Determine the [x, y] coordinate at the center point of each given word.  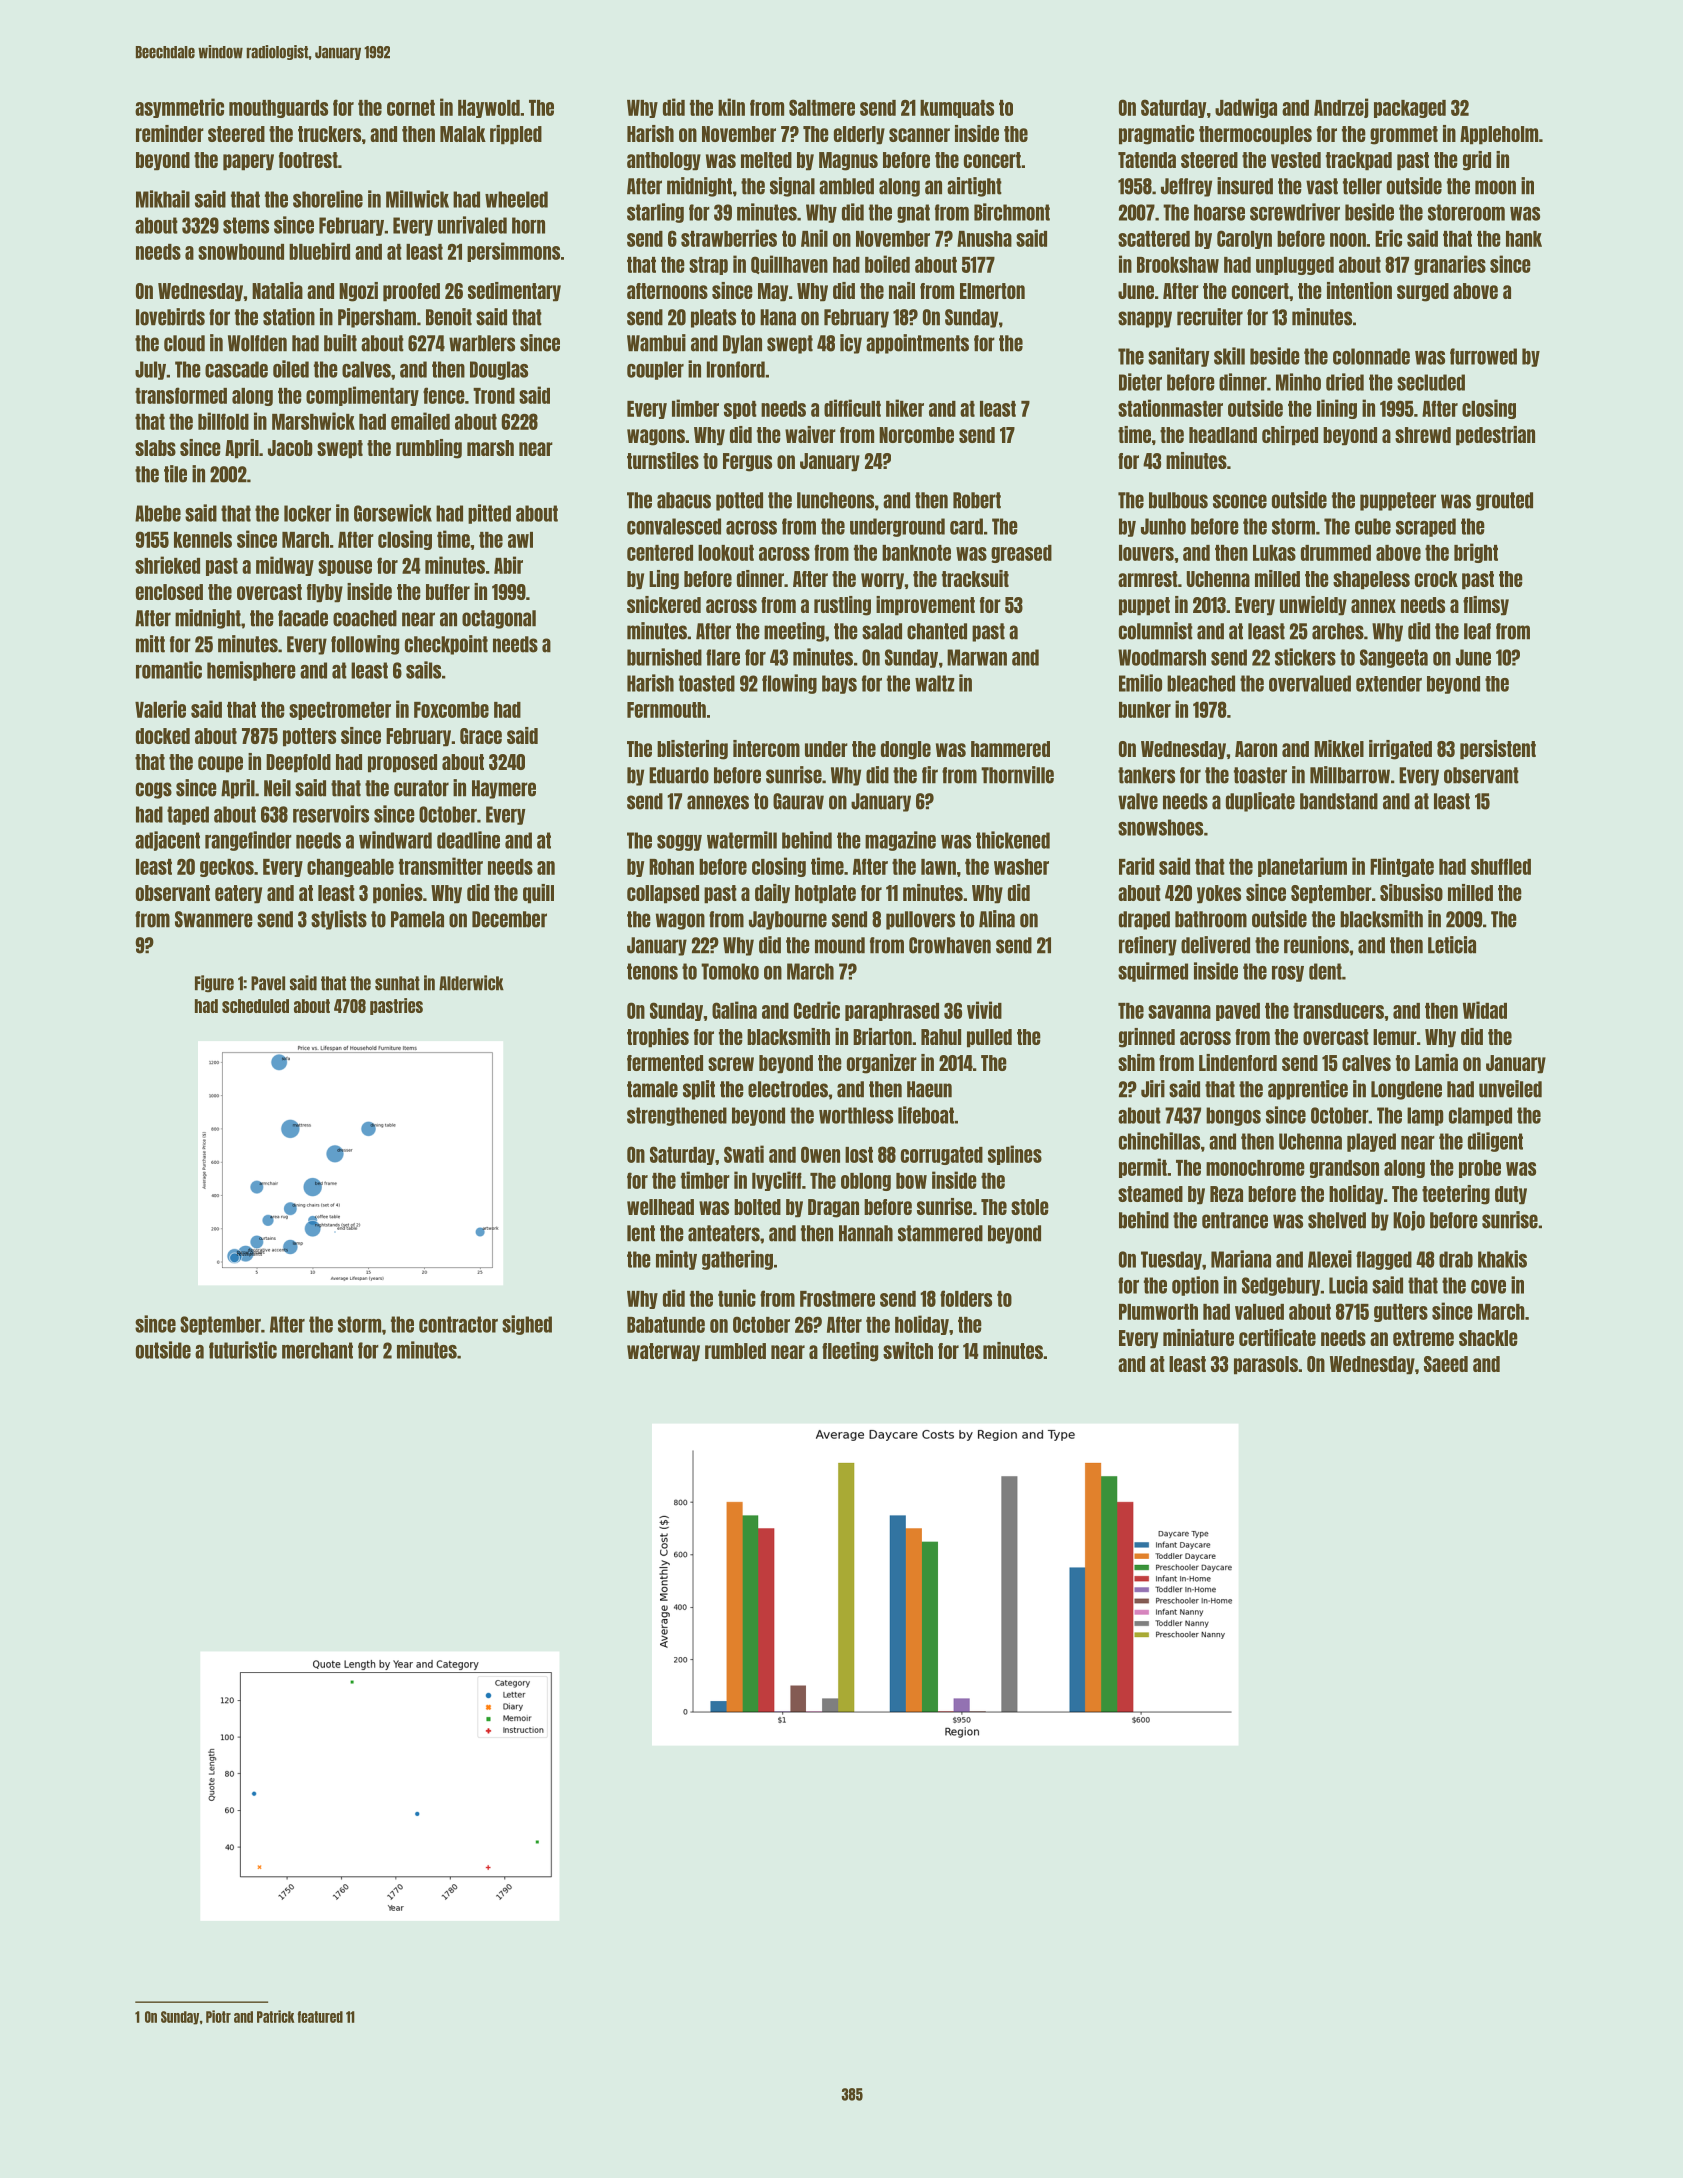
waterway [663, 1352]
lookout [726, 553]
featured [320, 2017]
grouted [1504, 501]
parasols [1266, 1365]
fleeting [850, 1352]
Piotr [218, 2016]
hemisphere [251, 671]
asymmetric [179, 108]
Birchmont [1012, 212]
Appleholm [1499, 135]
